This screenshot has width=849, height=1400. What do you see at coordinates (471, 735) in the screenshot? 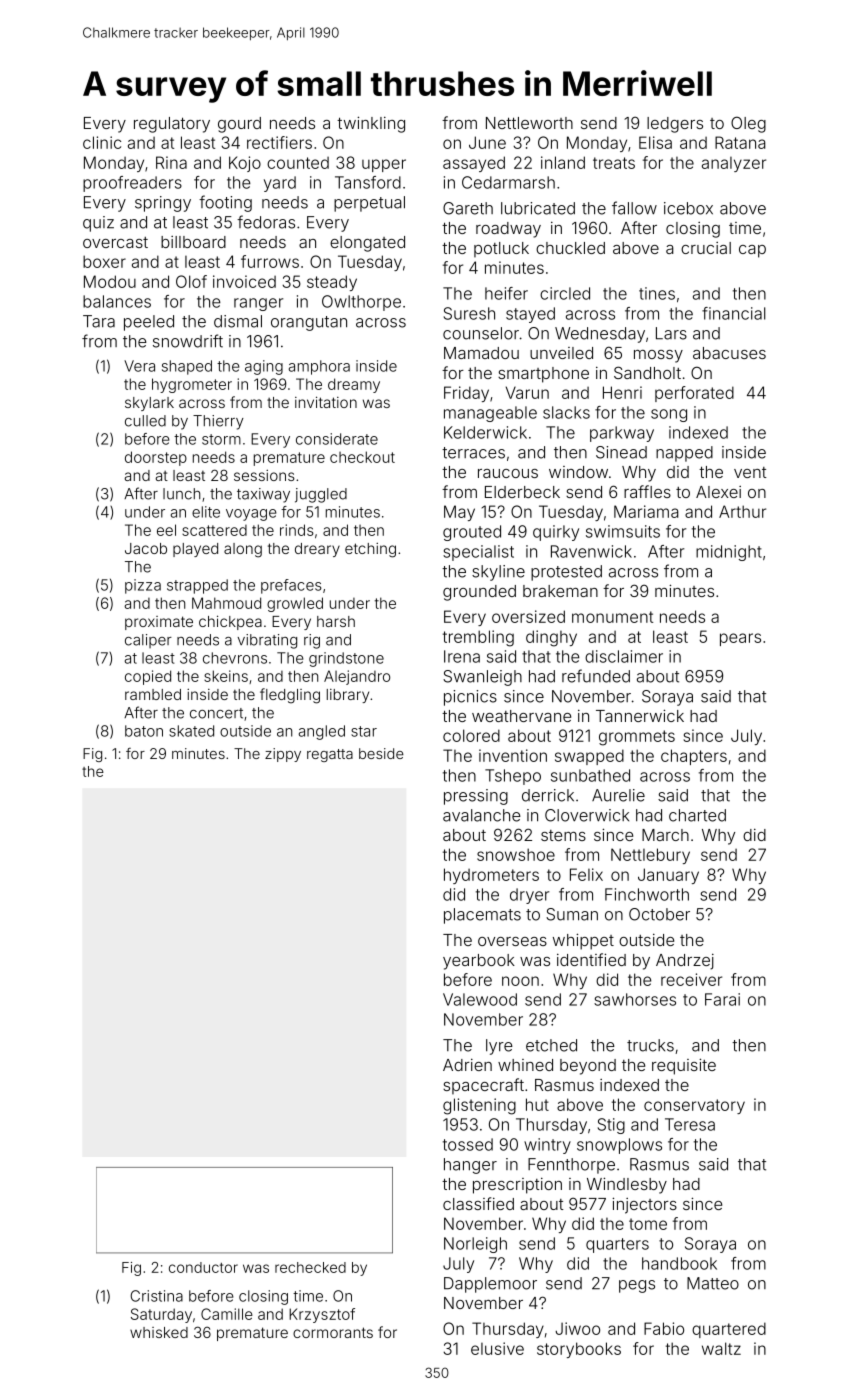
I see `colored` at bounding box center [471, 735].
